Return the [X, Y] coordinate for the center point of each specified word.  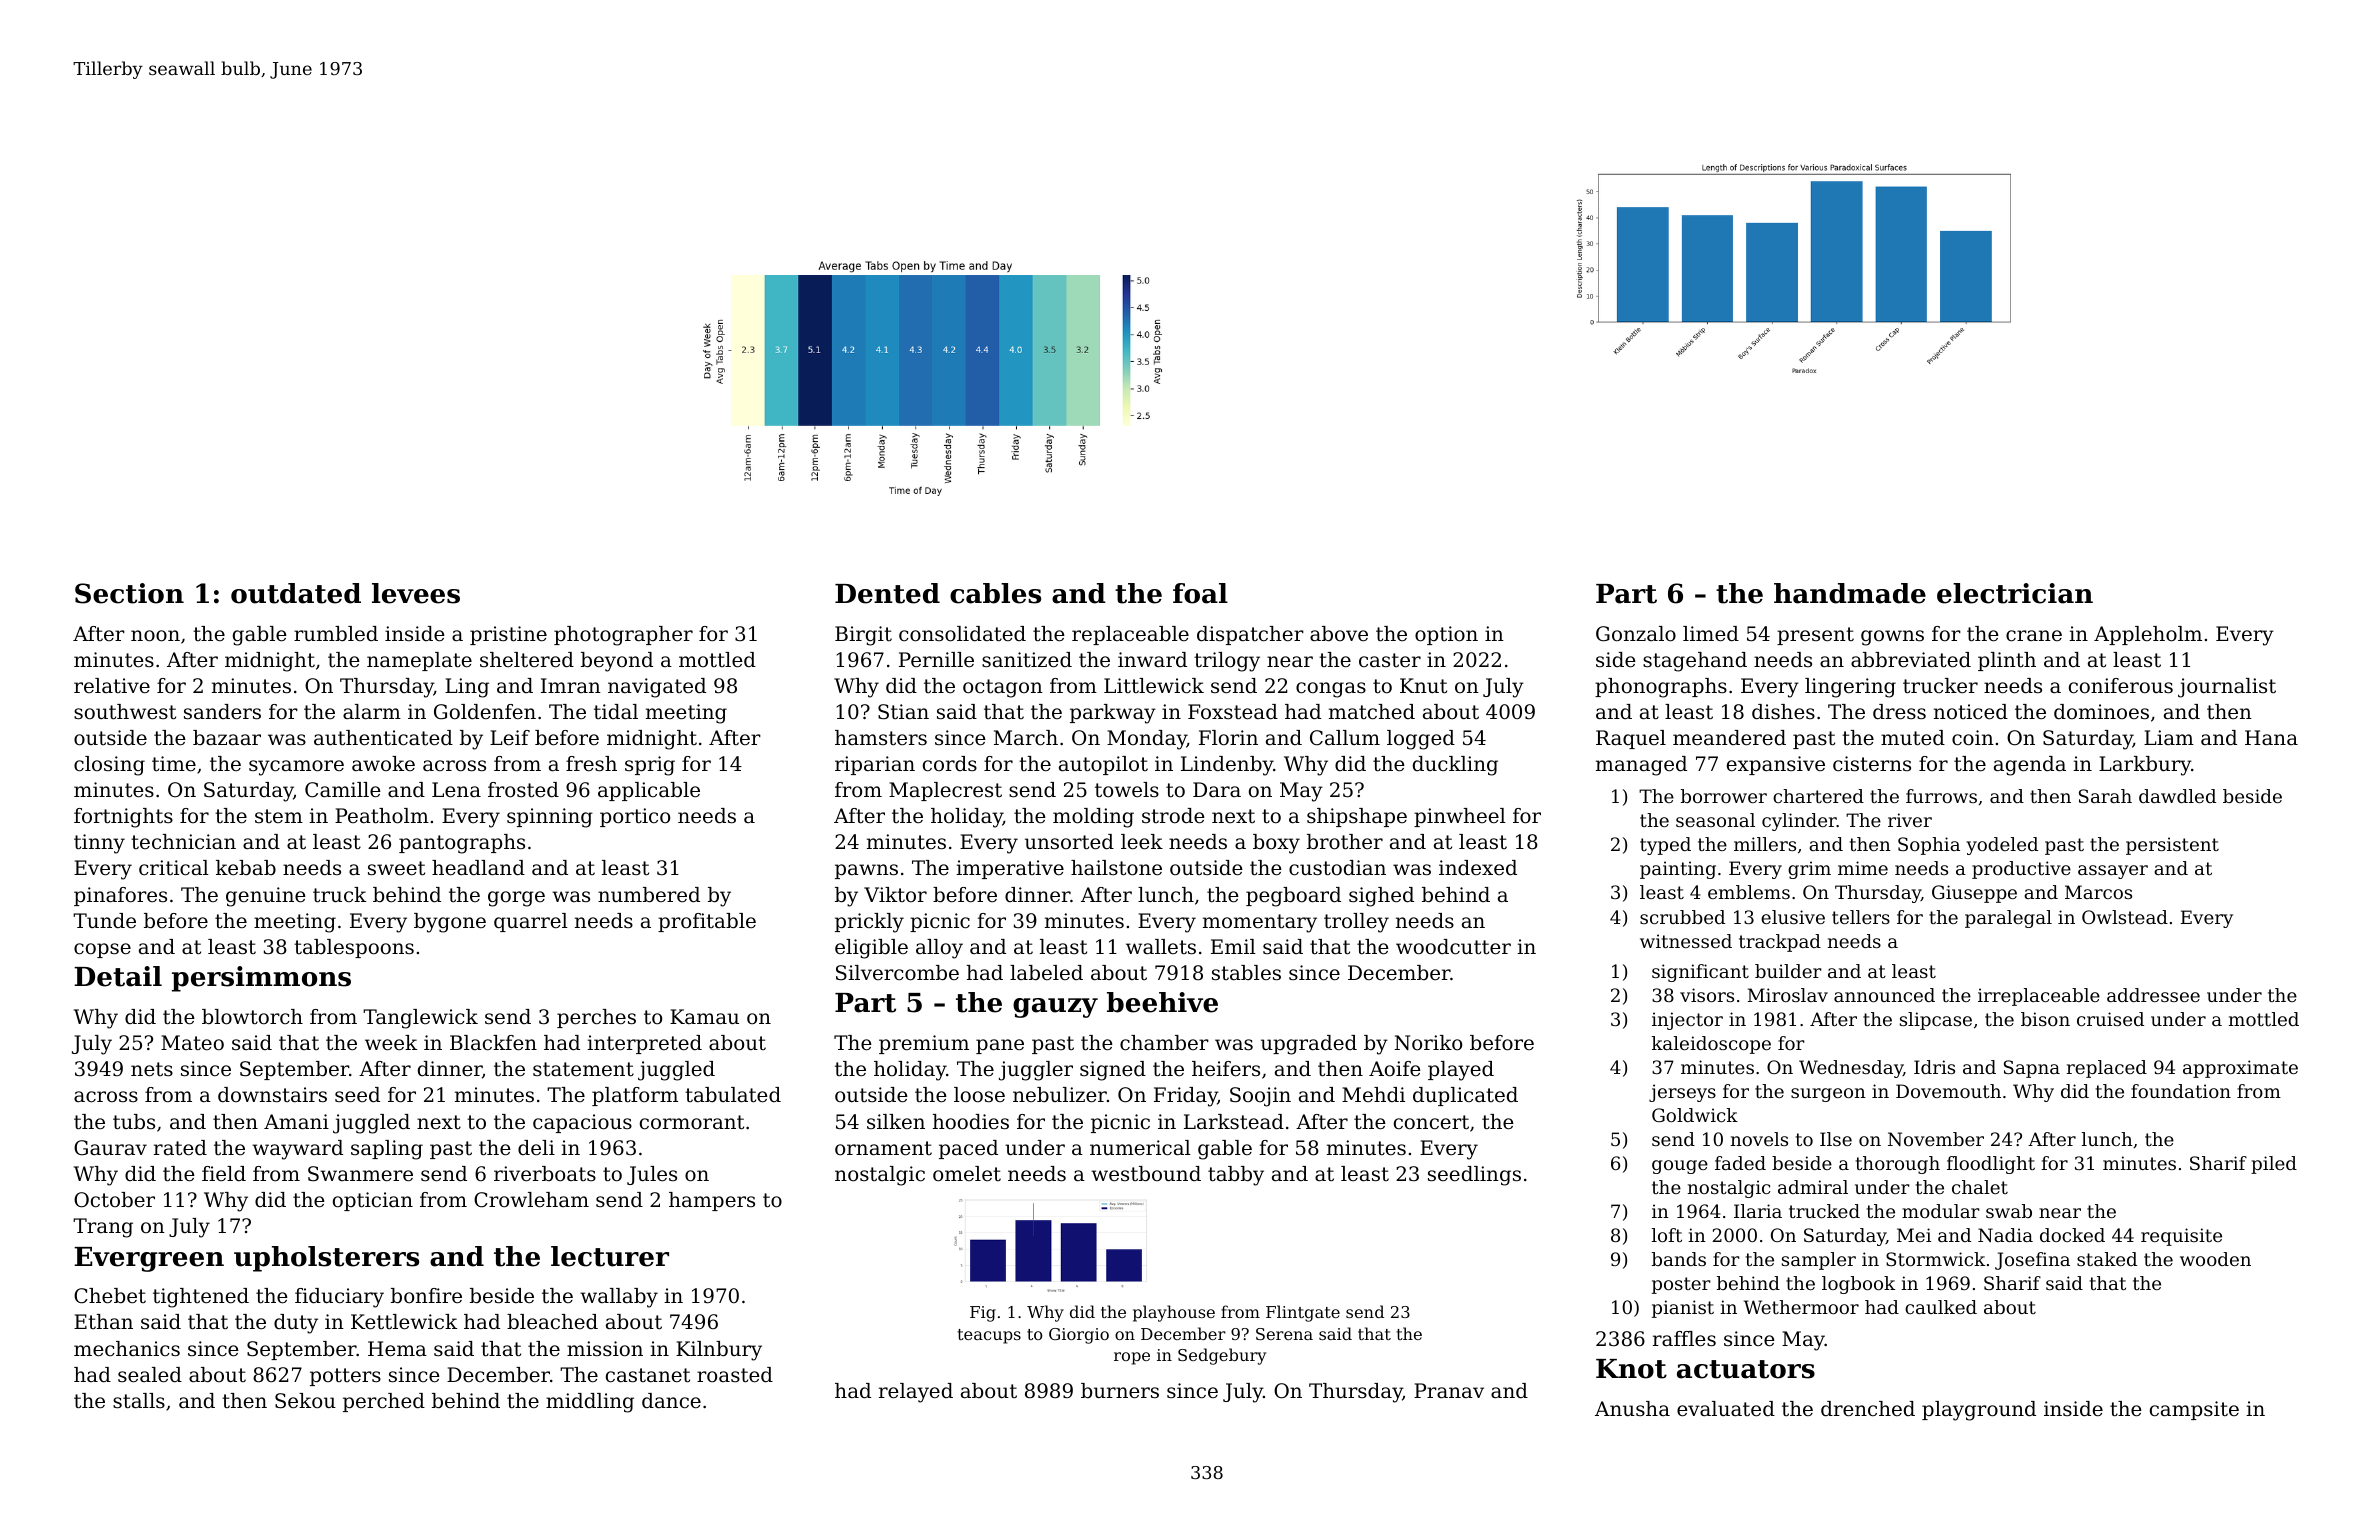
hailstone [1116, 868]
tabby [1236, 1176]
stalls [139, 1401]
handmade [1850, 593]
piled [2274, 1165]
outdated [296, 593]
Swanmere [360, 1174]
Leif [510, 738]
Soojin [1260, 1097]
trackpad [1780, 943]
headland [478, 868]
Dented [887, 593]
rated [180, 1148]
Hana [2271, 738]
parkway [1113, 714]
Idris [1934, 1067]
